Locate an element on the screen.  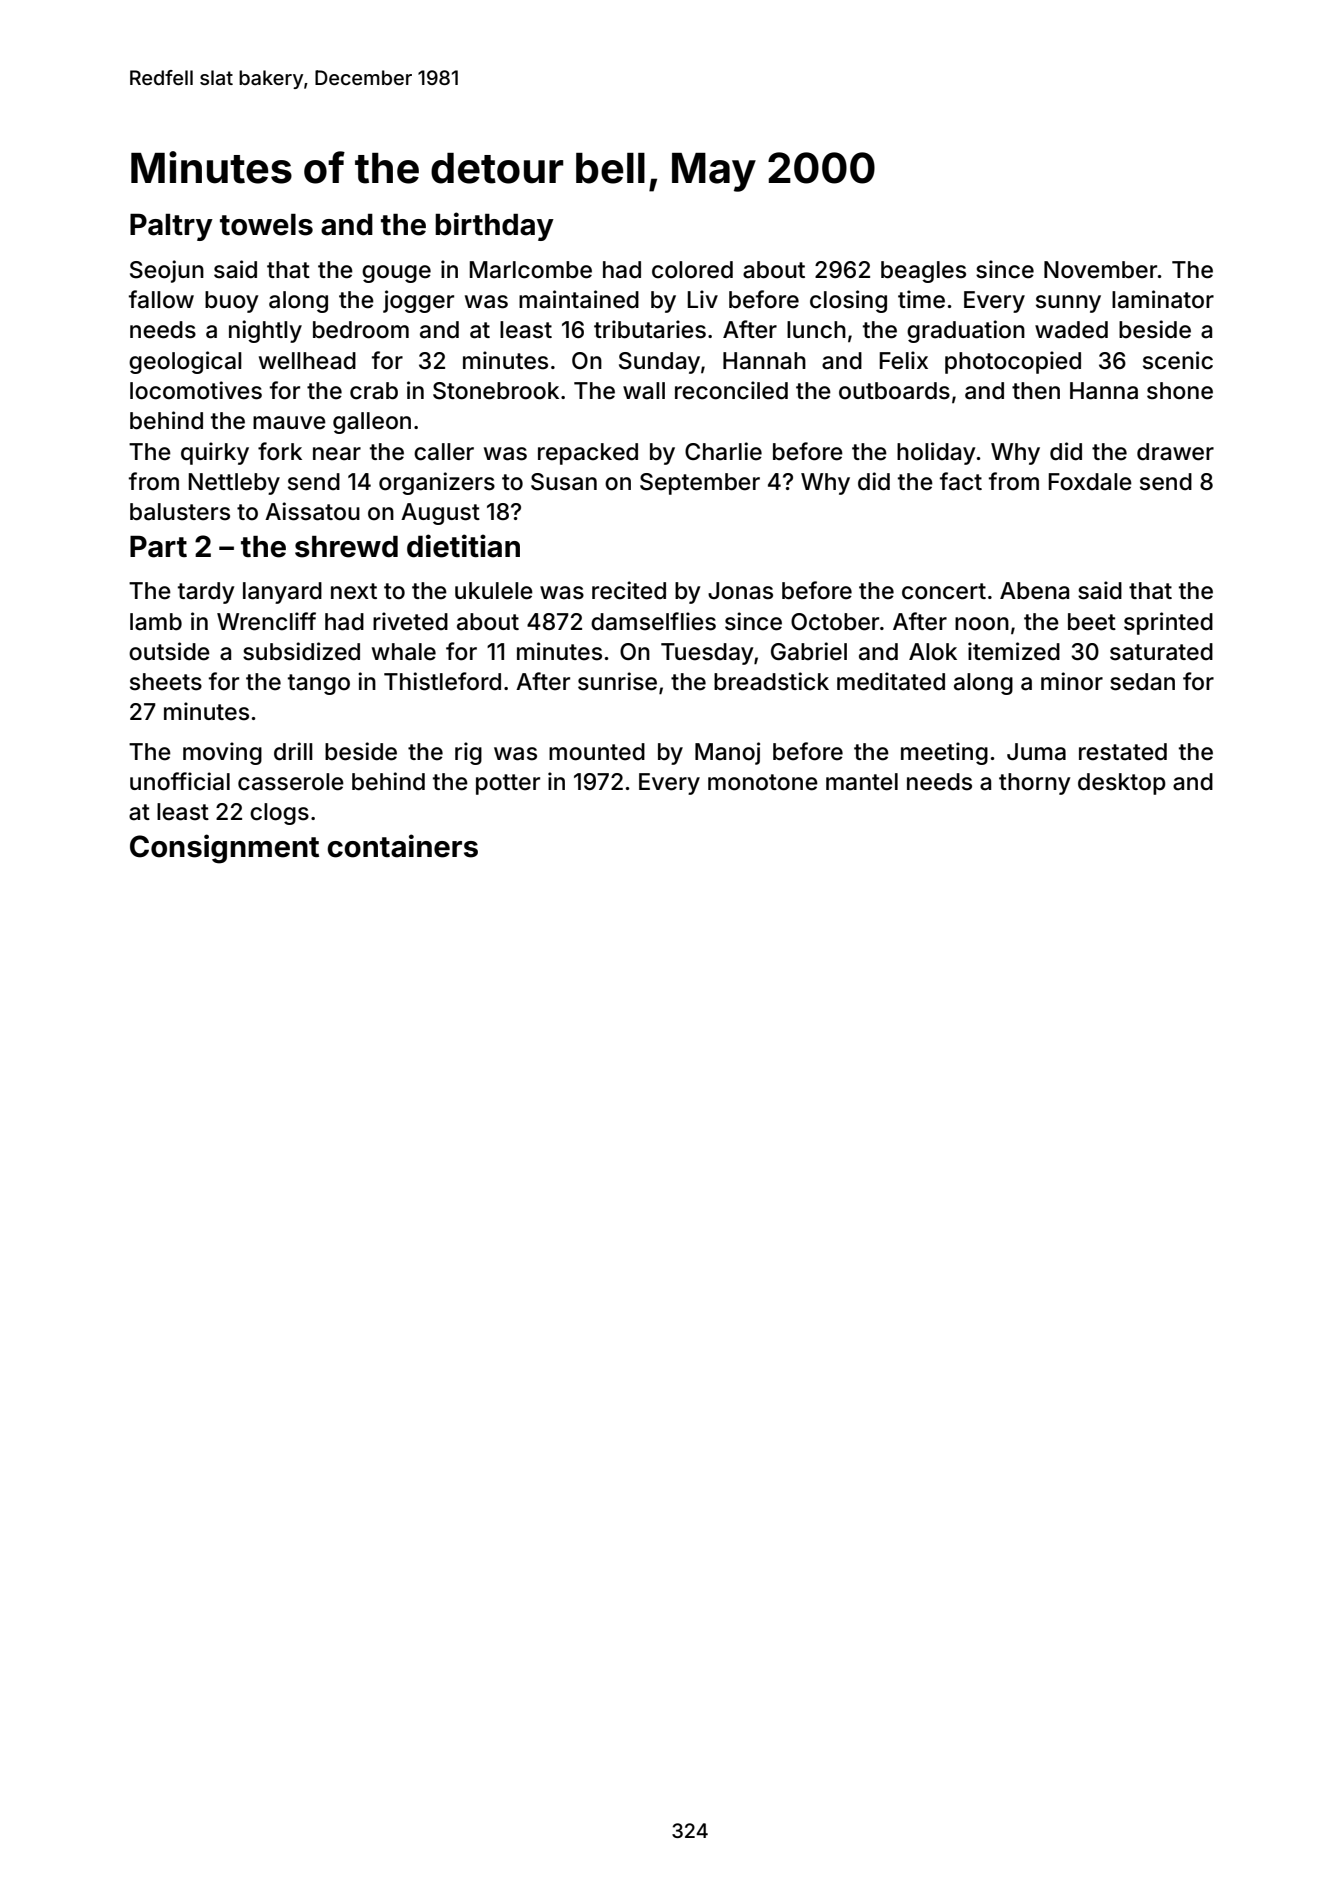
Consignment is located at coordinates (224, 849).
